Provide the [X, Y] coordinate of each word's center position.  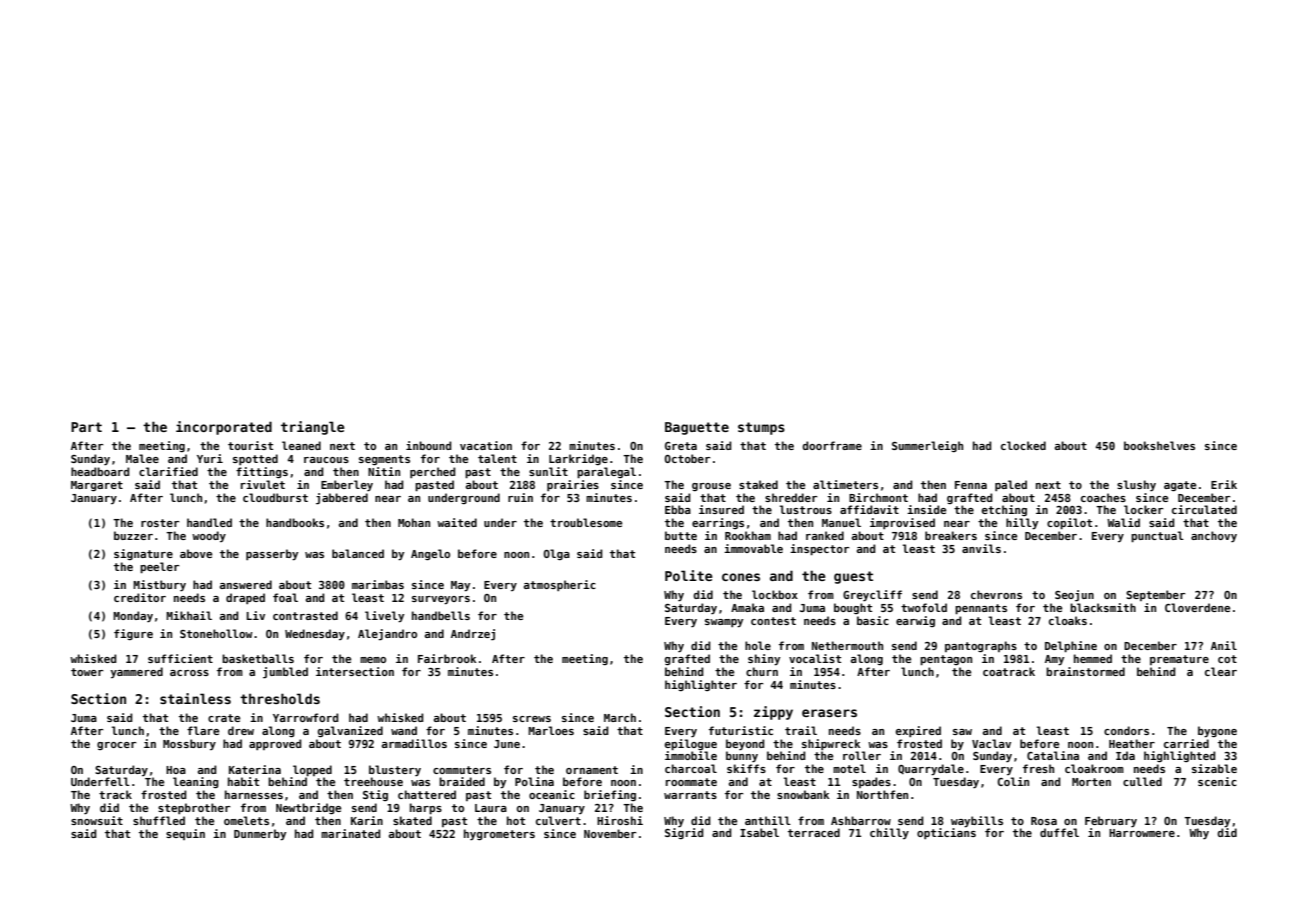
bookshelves [1159, 445]
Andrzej [473, 635]
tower [87, 672]
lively [384, 617]
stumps [761, 428]
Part [86, 427]
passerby [272, 555]
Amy [1054, 660]
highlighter [701, 685]
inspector [819, 549]
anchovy [1214, 536]
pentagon [946, 660]
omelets [246, 820]
